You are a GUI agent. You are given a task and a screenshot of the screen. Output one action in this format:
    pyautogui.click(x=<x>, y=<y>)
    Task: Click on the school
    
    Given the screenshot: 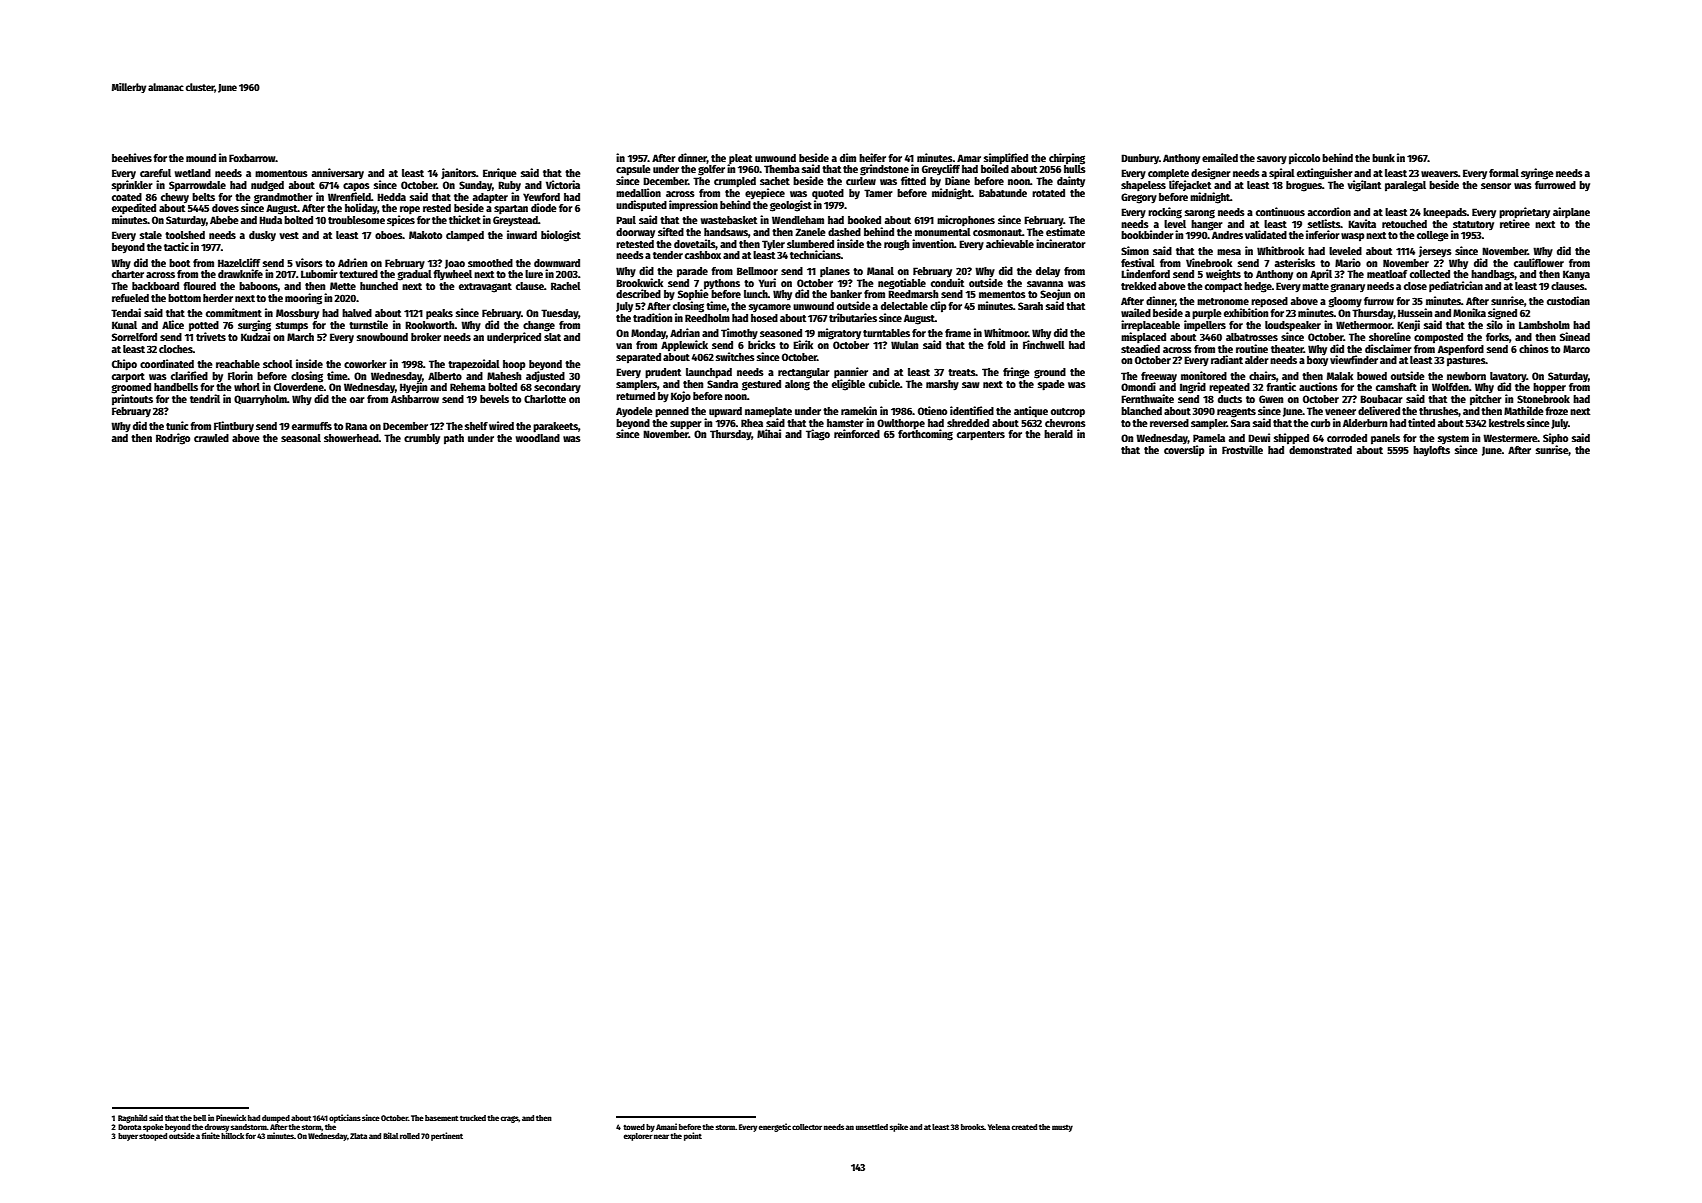 What is the action you would take?
    pyautogui.click(x=278, y=364)
